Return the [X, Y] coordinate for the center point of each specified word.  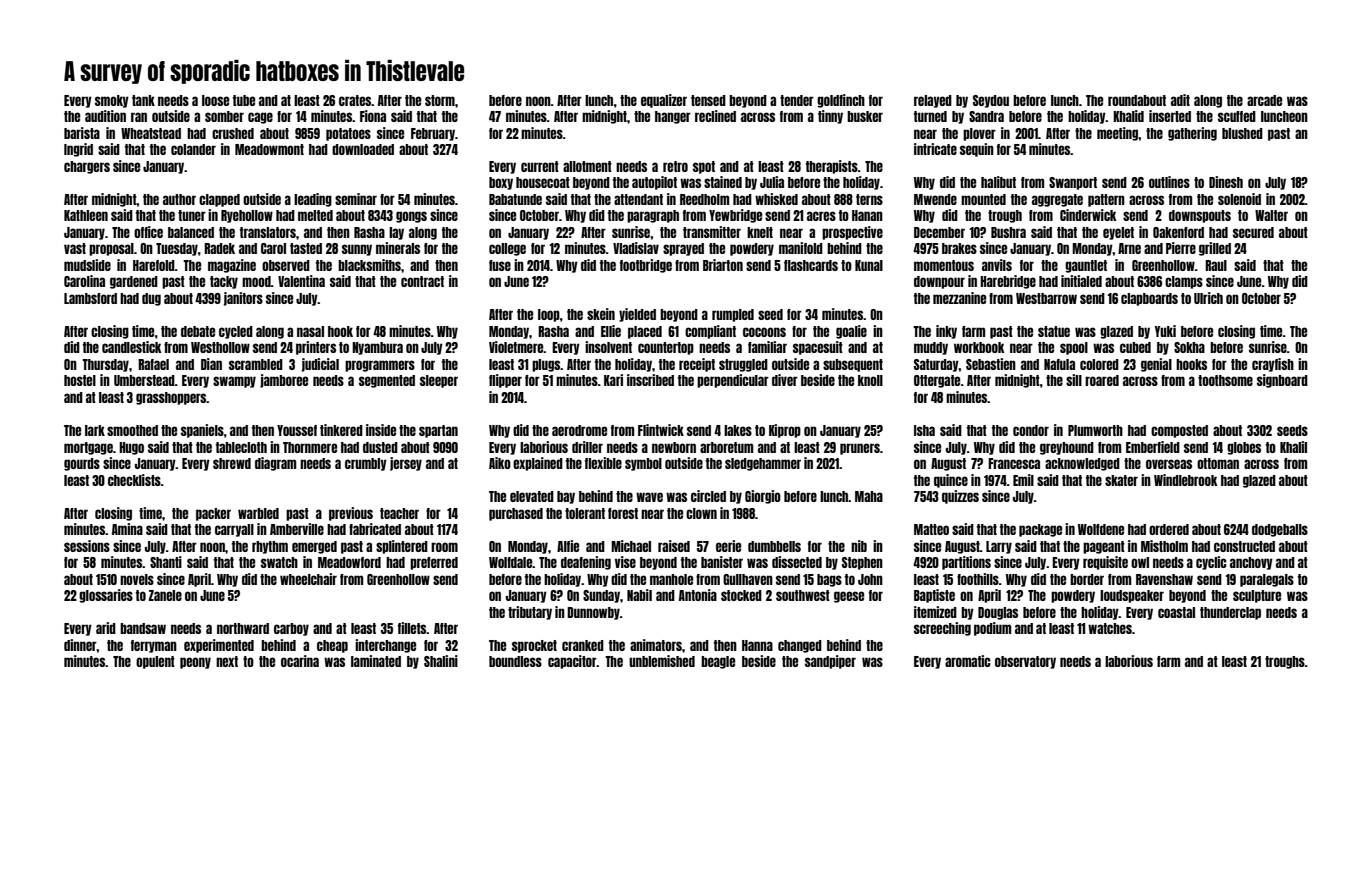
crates [355, 100]
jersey [406, 464]
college [507, 249]
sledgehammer [763, 464]
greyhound [1067, 448]
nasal [310, 331]
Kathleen [86, 215]
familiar [767, 347]
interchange [385, 646]
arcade [1264, 100]
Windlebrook [1186, 480]
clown [701, 513]
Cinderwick [1088, 215]
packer [213, 514]
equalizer [664, 101]
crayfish [1273, 365]
